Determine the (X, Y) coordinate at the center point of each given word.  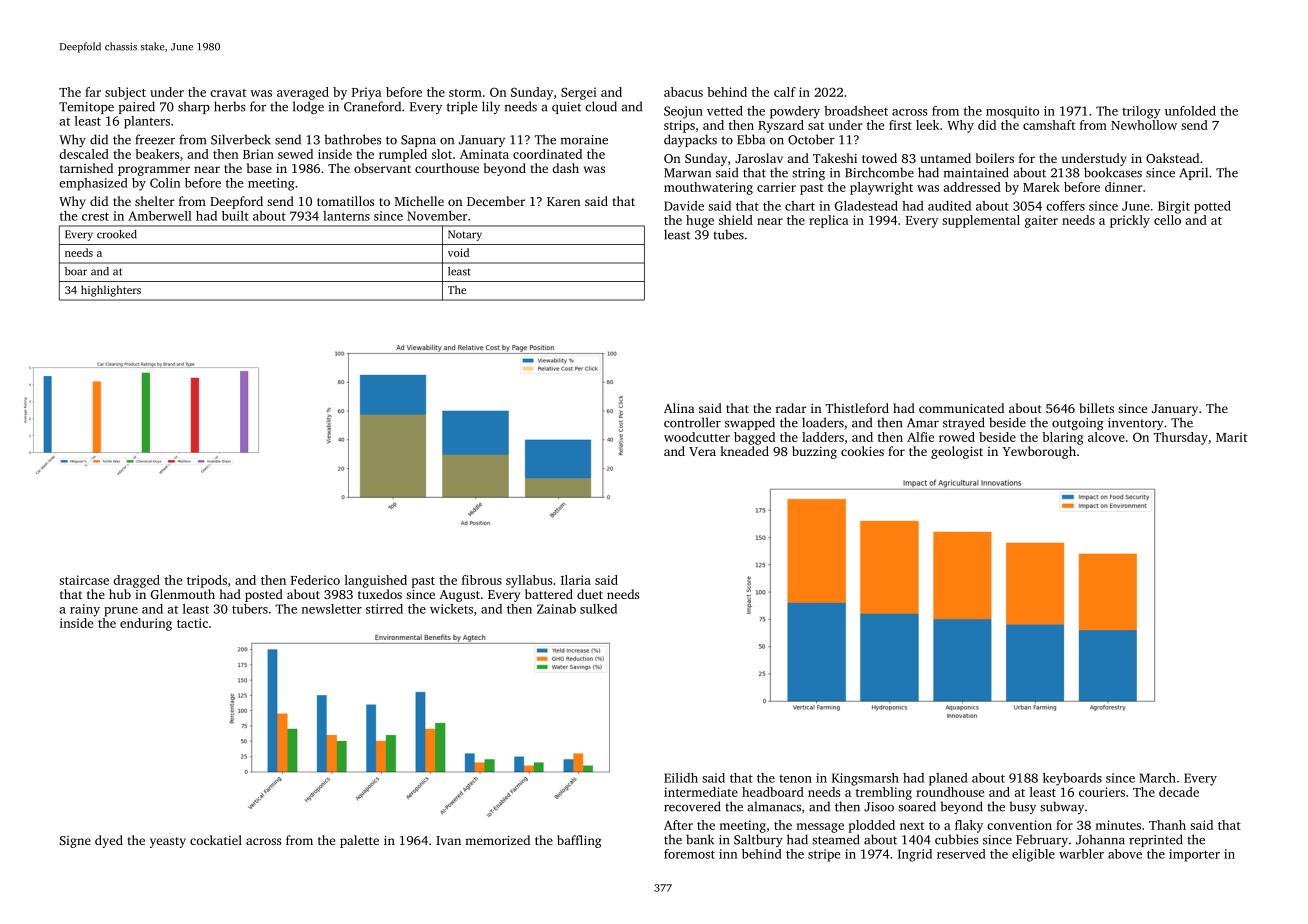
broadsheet (856, 111)
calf (785, 92)
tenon (795, 779)
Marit (1231, 437)
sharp (194, 107)
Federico (315, 580)
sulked (598, 609)
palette (359, 841)
